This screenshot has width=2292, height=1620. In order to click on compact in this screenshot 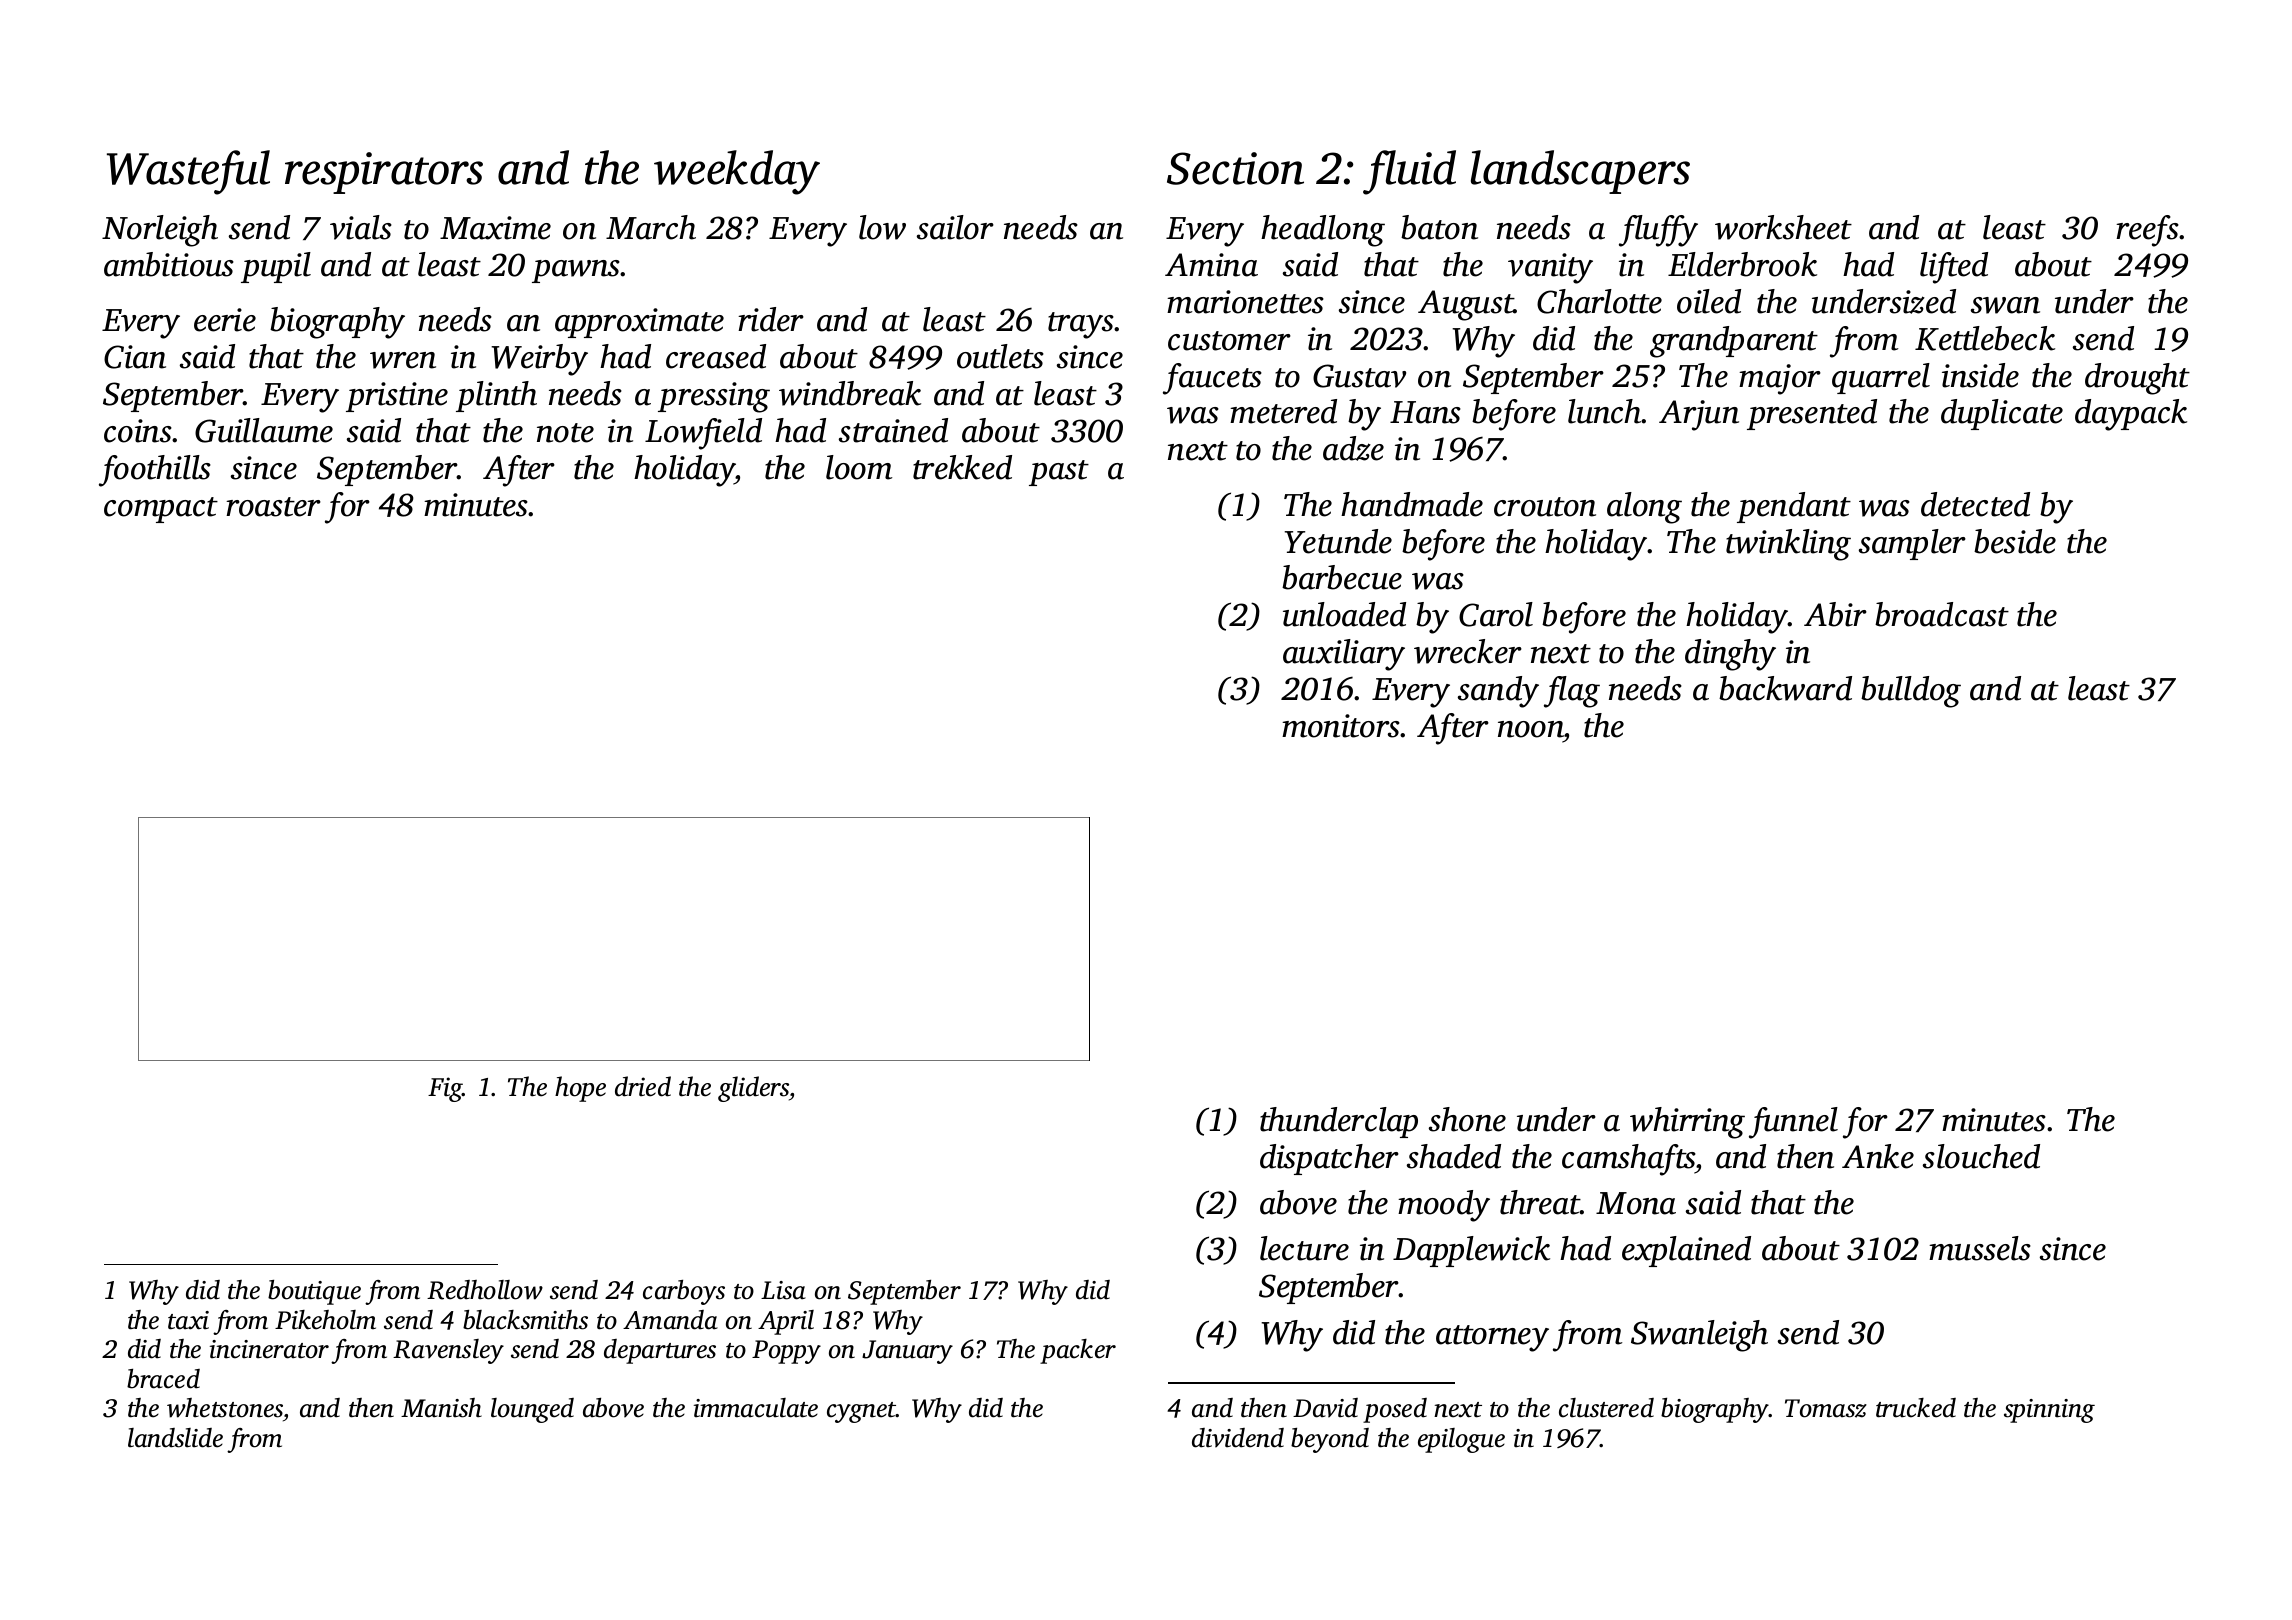, I will do `click(161, 510)`.
